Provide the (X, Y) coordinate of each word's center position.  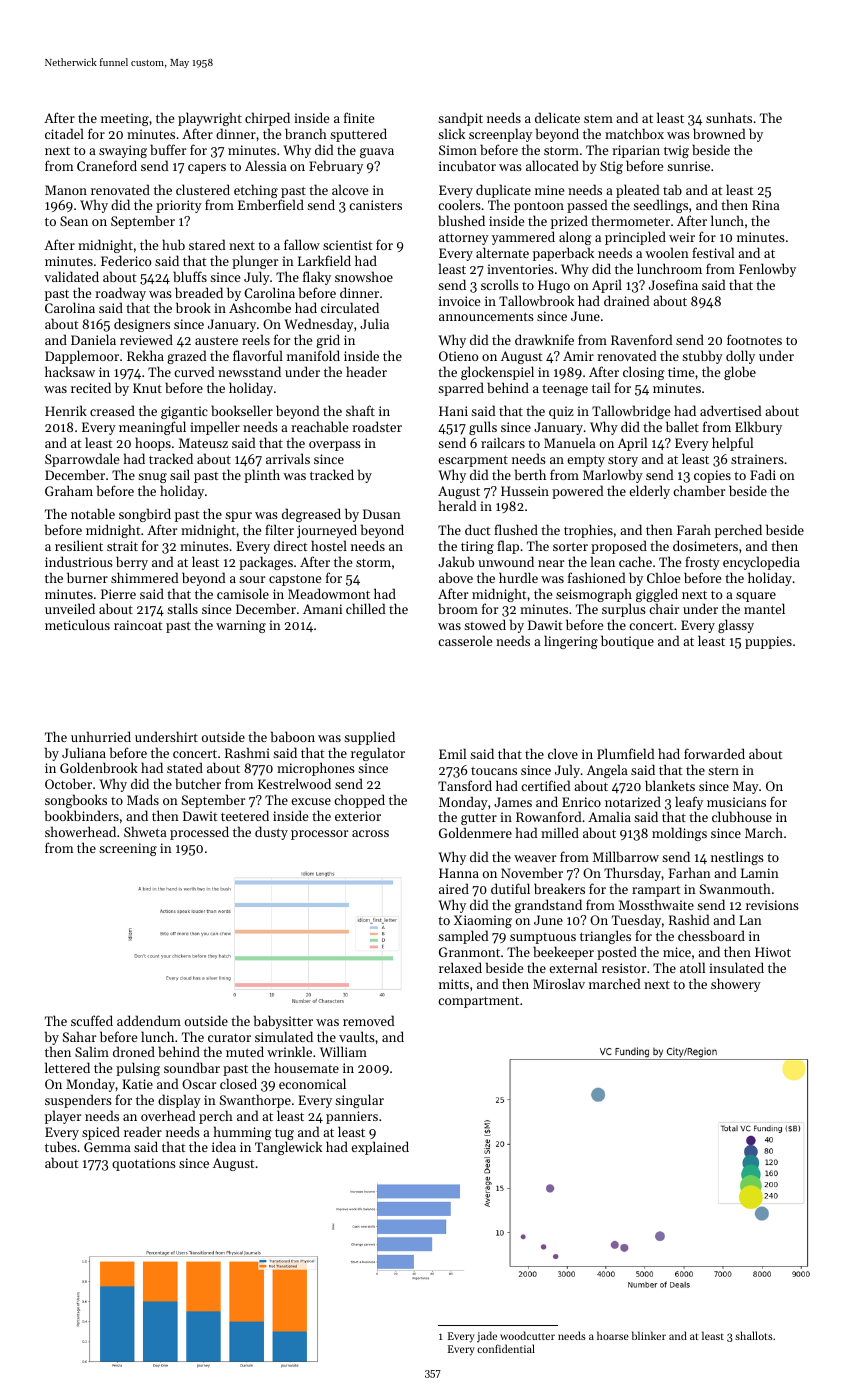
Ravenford (642, 339)
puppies (768, 642)
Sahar (79, 1036)
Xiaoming (483, 921)
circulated (350, 307)
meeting (125, 119)
